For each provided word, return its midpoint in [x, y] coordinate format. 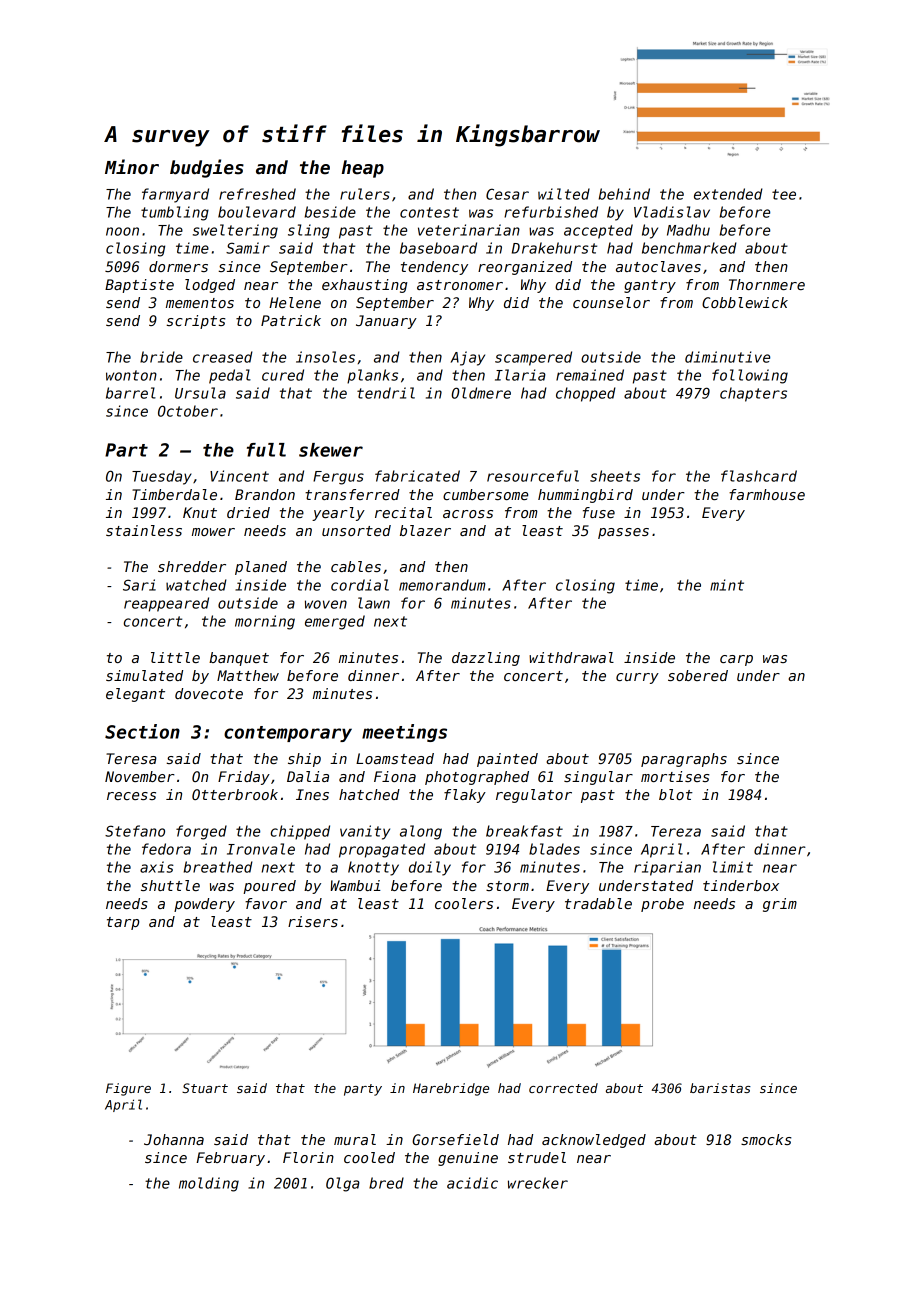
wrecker [538, 1183]
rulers [365, 194]
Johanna [174, 1139]
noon [122, 231]
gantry [650, 286]
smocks [766, 1139]
